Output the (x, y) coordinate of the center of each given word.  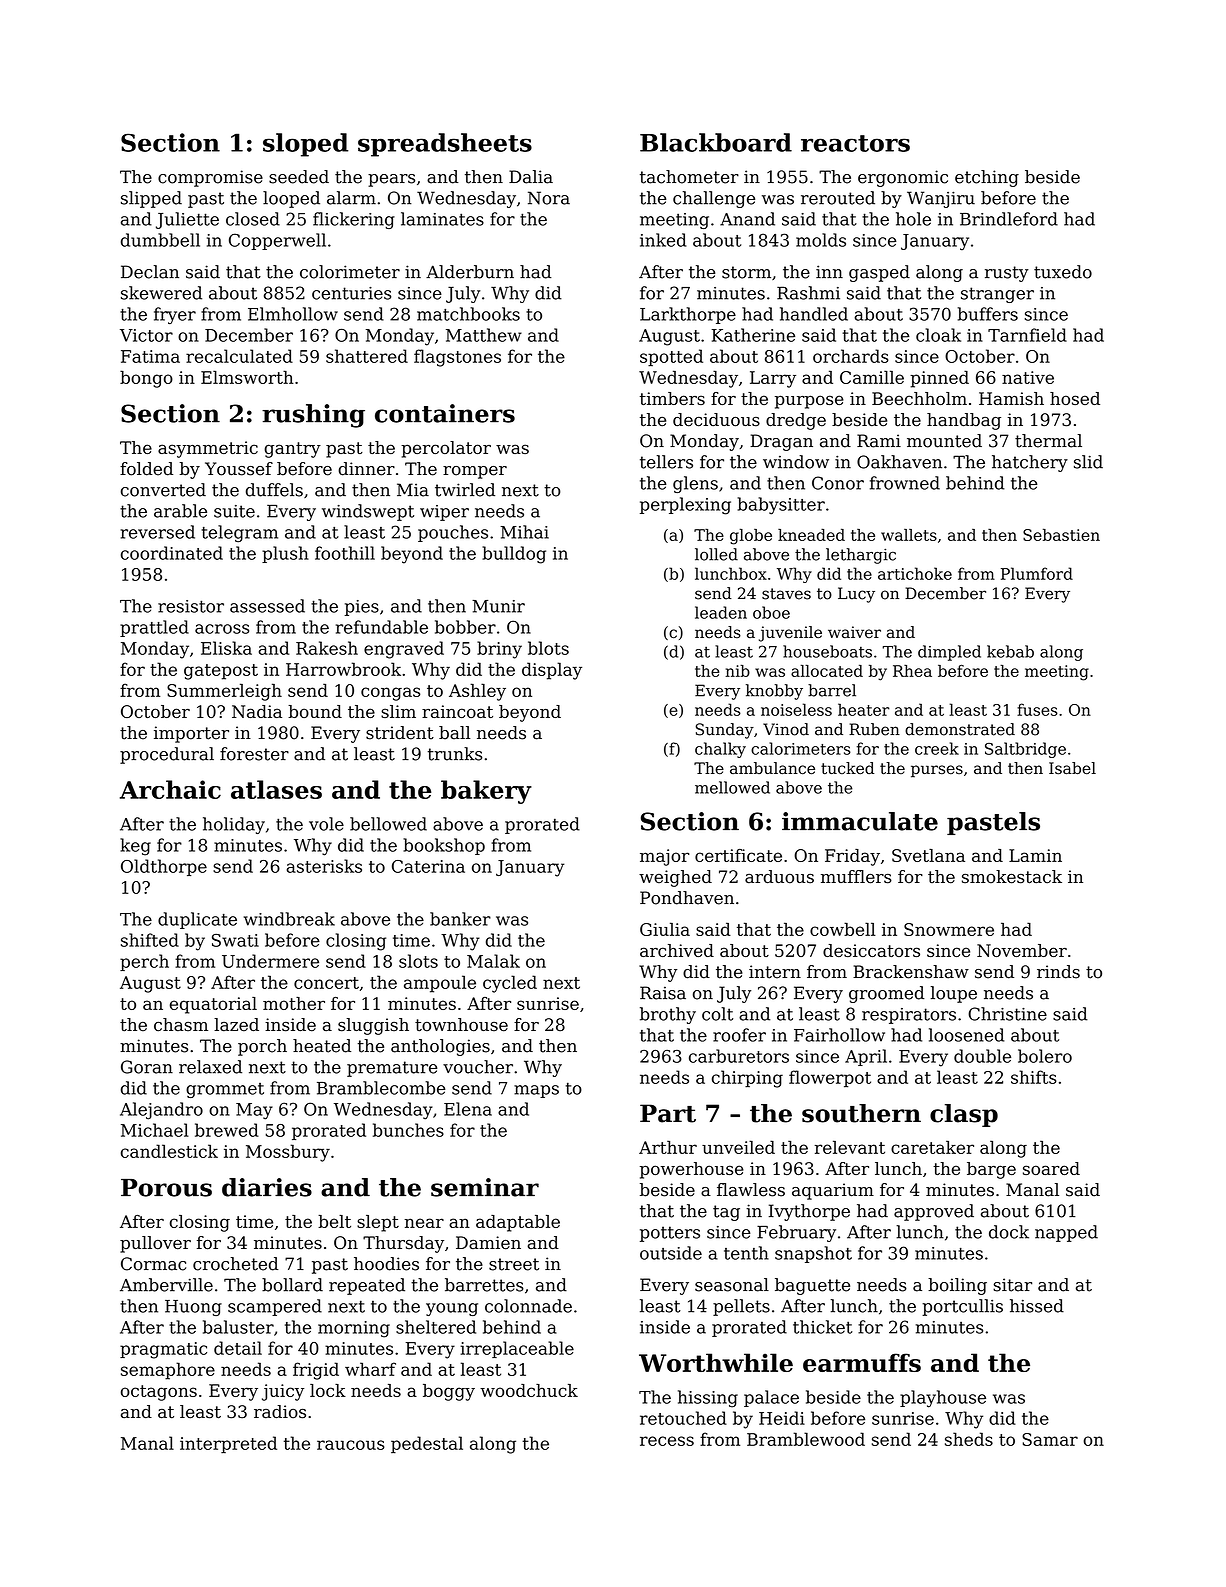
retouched (683, 1418)
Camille (872, 377)
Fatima (150, 356)
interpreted (228, 1444)
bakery (486, 792)
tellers (666, 462)
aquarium (833, 1191)
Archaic (170, 789)
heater (864, 709)
